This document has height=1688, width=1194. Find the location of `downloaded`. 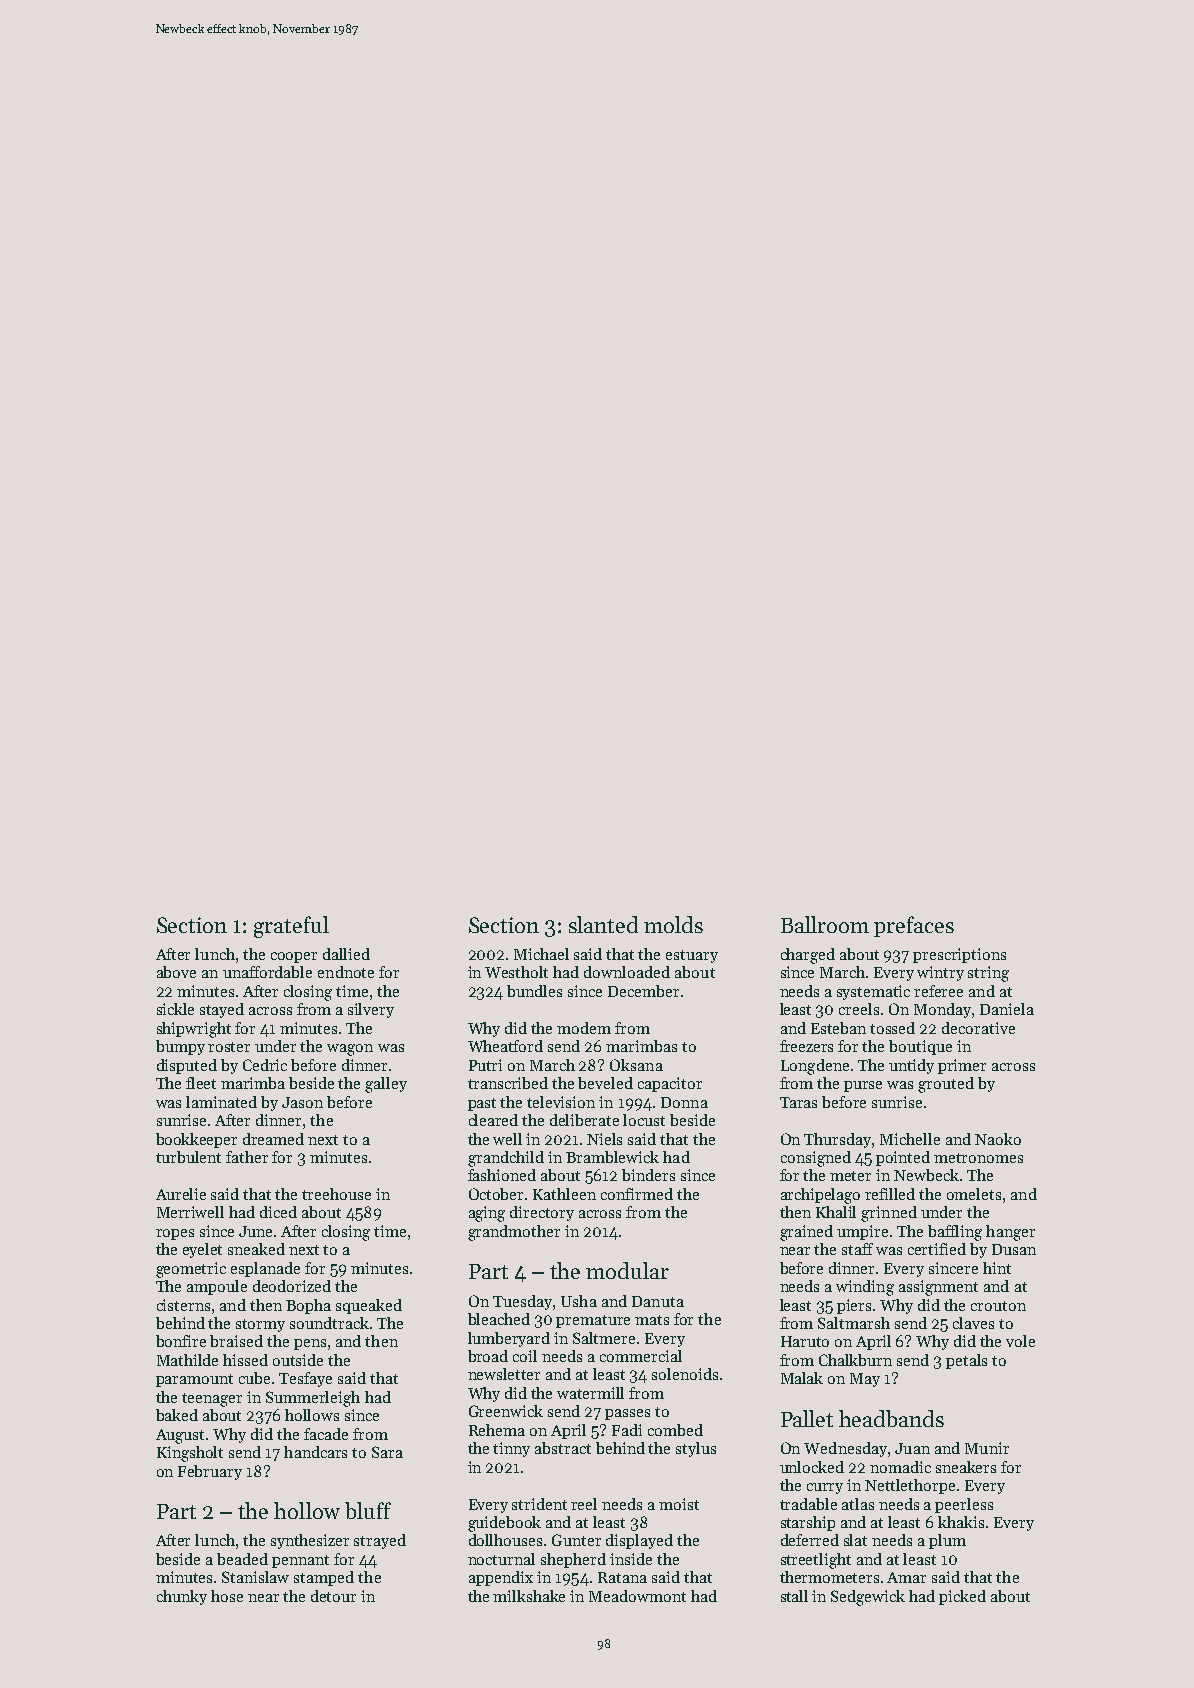

downloaded is located at coordinates (627, 972).
